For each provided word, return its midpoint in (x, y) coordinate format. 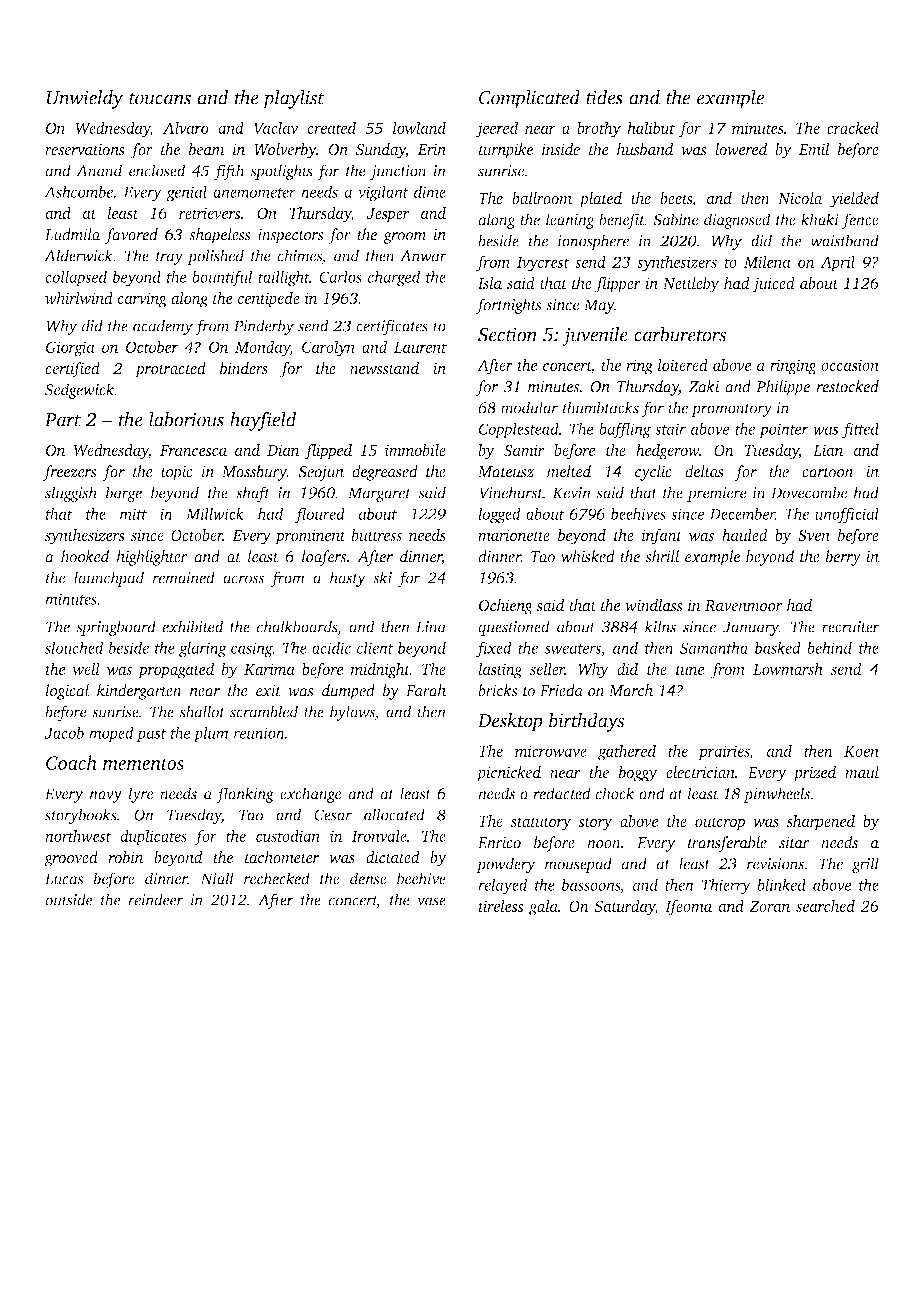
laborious (186, 419)
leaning (570, 221)
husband (645, 149)
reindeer (155, 899)
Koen (861, 751)
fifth (229, 172)
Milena (767, 262)
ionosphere (593, 242)
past (151, 735)
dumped (348, 692)
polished (215, 257)
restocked (847, 386)
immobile (415, 450)
